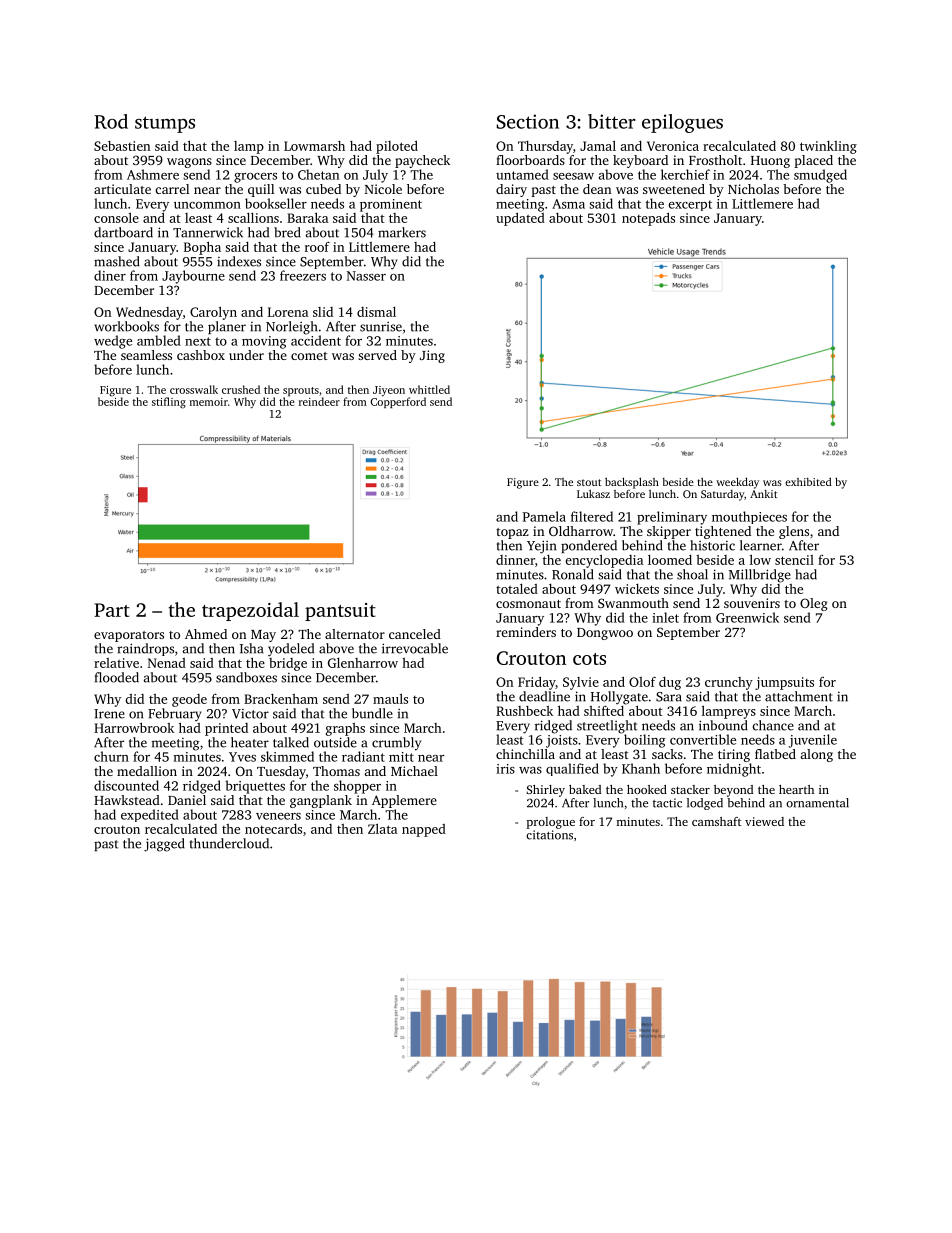  Describe the element at coordinates (545, 791) in the screenshot. I see `Shirley` at that location.
